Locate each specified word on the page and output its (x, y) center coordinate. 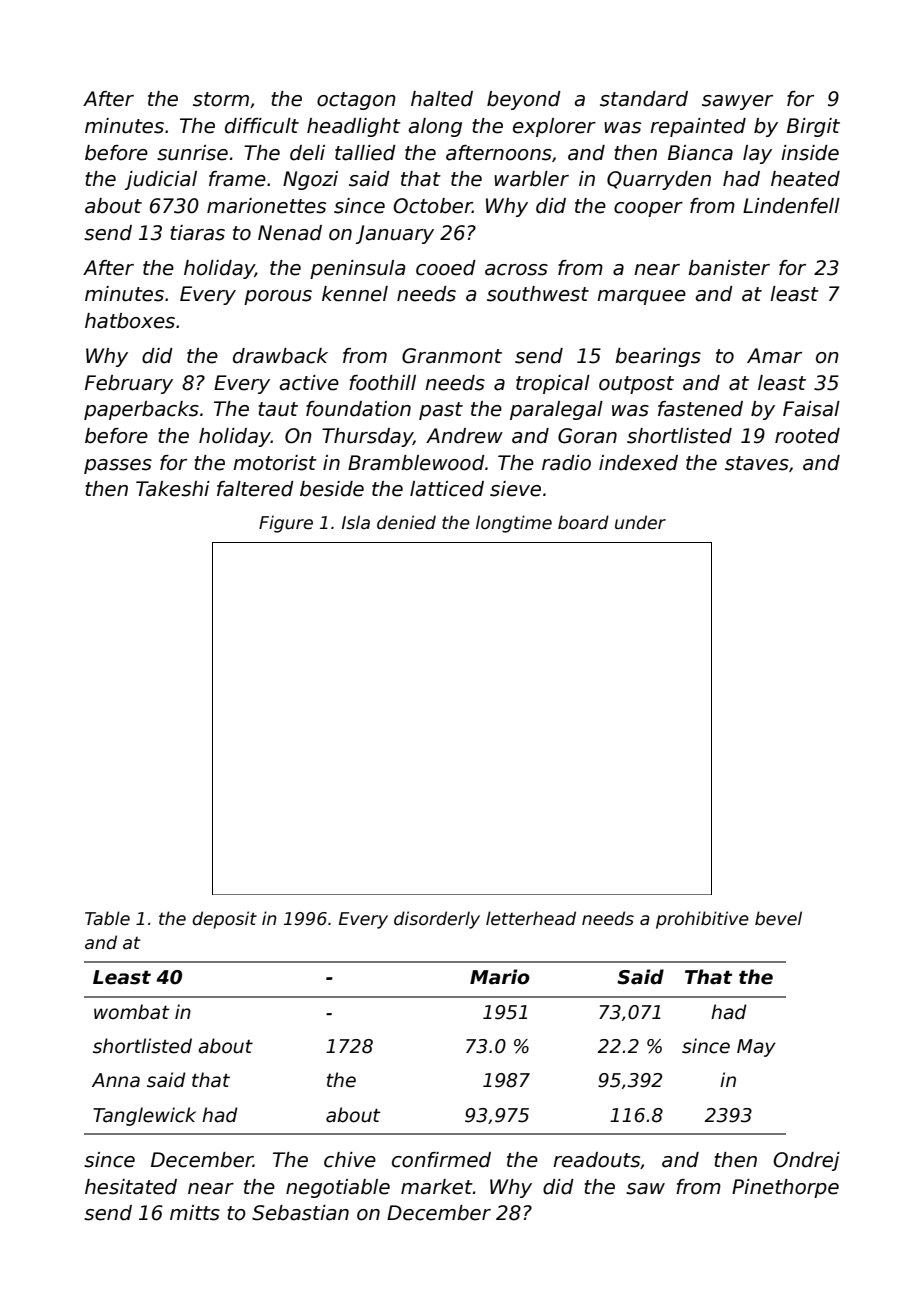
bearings (658, 357)
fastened (700, 409)
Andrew (464, 436)
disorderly (437, 920)
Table (107, 918)
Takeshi (173, 489)
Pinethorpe (785, 1188)
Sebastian (300, 1213)
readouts (596, 1160)
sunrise (192, 153)
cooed (446, 268)
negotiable (338, 1188)
